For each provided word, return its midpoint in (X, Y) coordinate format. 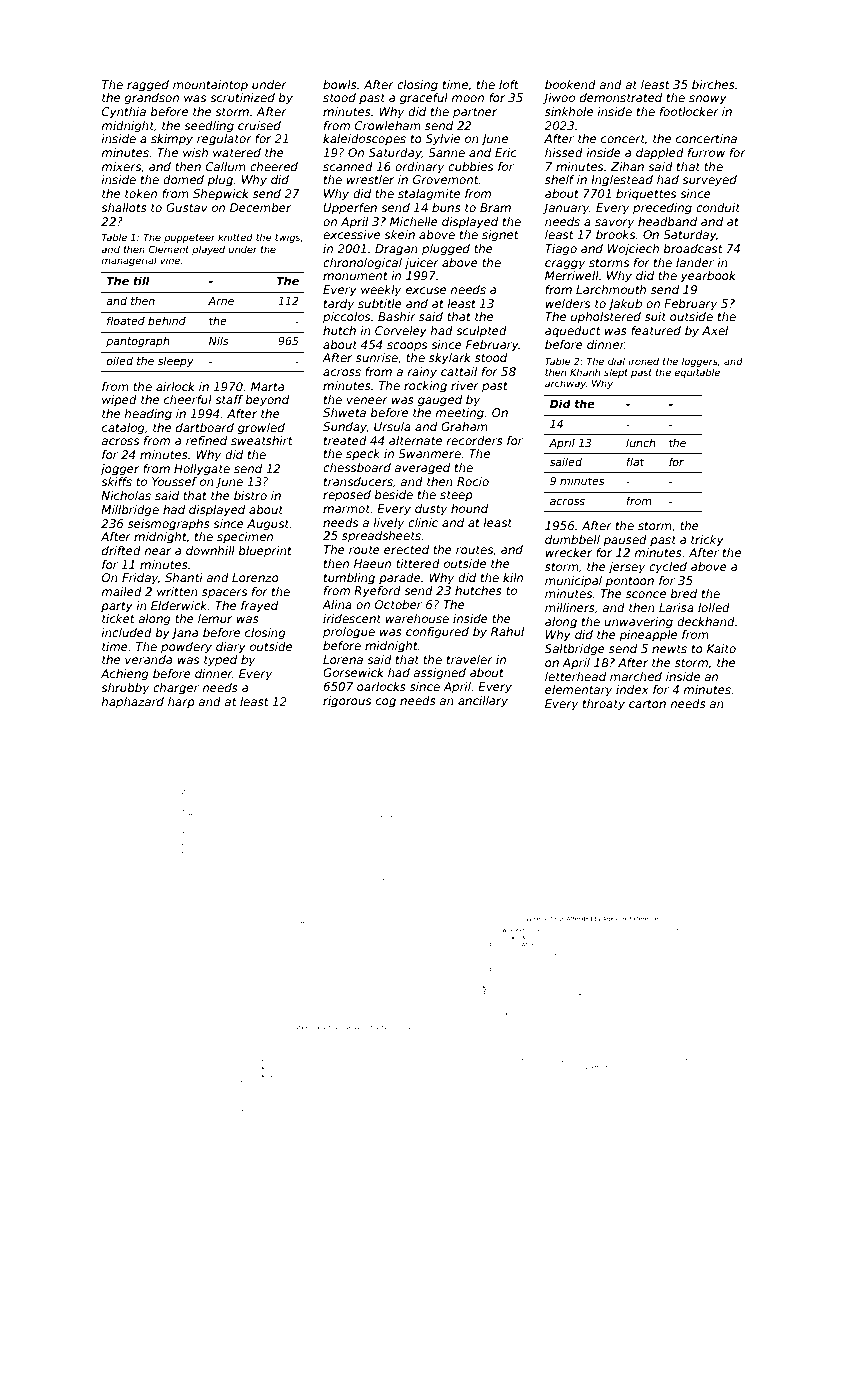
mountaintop (210, 86)
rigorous (347, 702)
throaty (604, 705)
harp (181, 703)
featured (656, 330)
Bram (495, 207)
